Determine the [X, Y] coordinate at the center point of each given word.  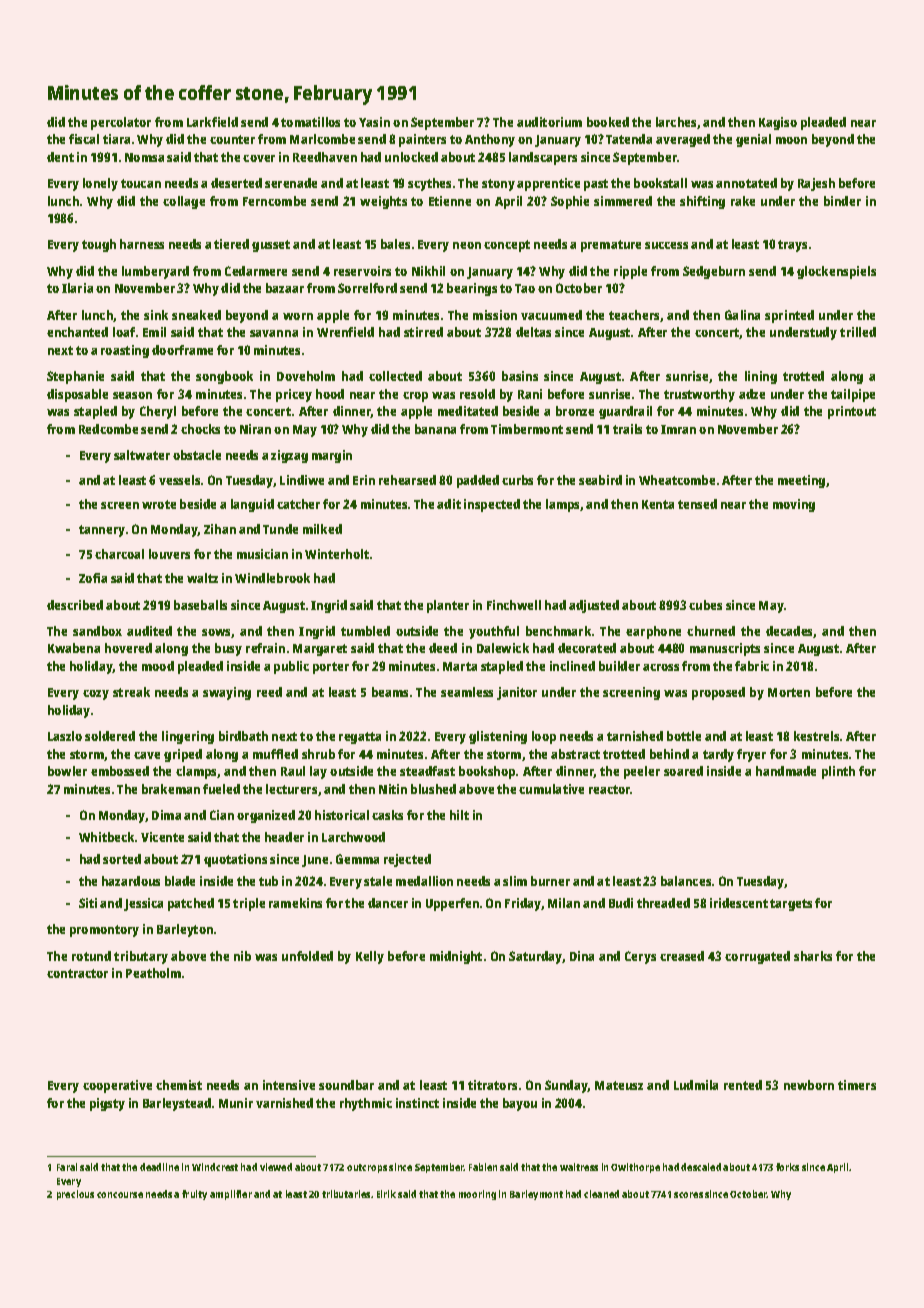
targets [791, 905]
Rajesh [816, 184]
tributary [141, 957]
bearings [472, 289]
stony [498, 185]
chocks [200, 429]
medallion [424, 881]
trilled [858, 332]
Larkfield [212, 122]
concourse [120, 1195]
